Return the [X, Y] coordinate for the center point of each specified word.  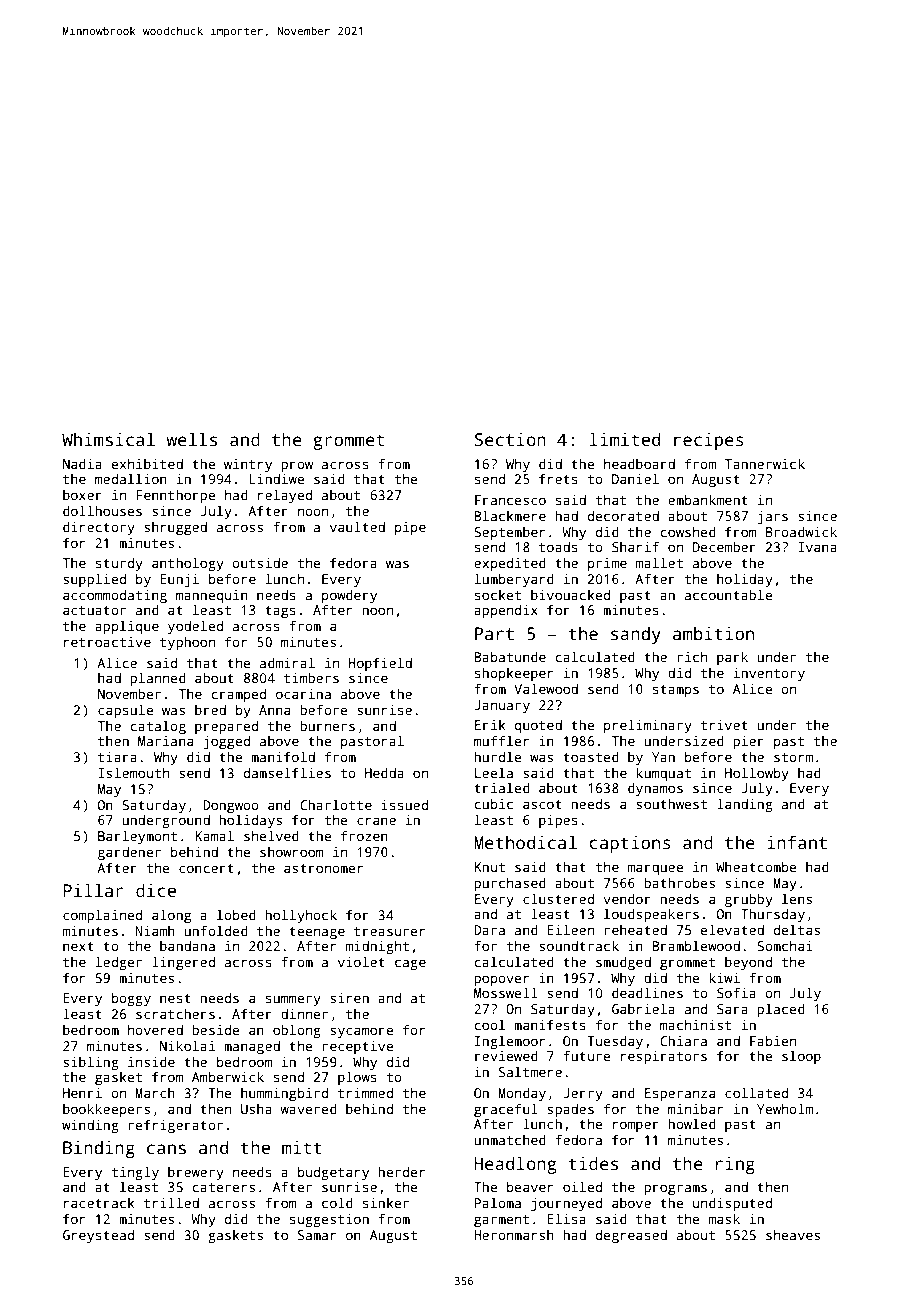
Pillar [93, 890]
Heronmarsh [514, 1235]
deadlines [647, 992]
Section [510, 439]
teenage [317, 933]
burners [327, 725]
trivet [724, 725]
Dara [489, 930]
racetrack [99, 1203]
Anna [274, 710]
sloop [801, 1057]
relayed [285, 496]
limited [625, 439]
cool [489, 1024]
